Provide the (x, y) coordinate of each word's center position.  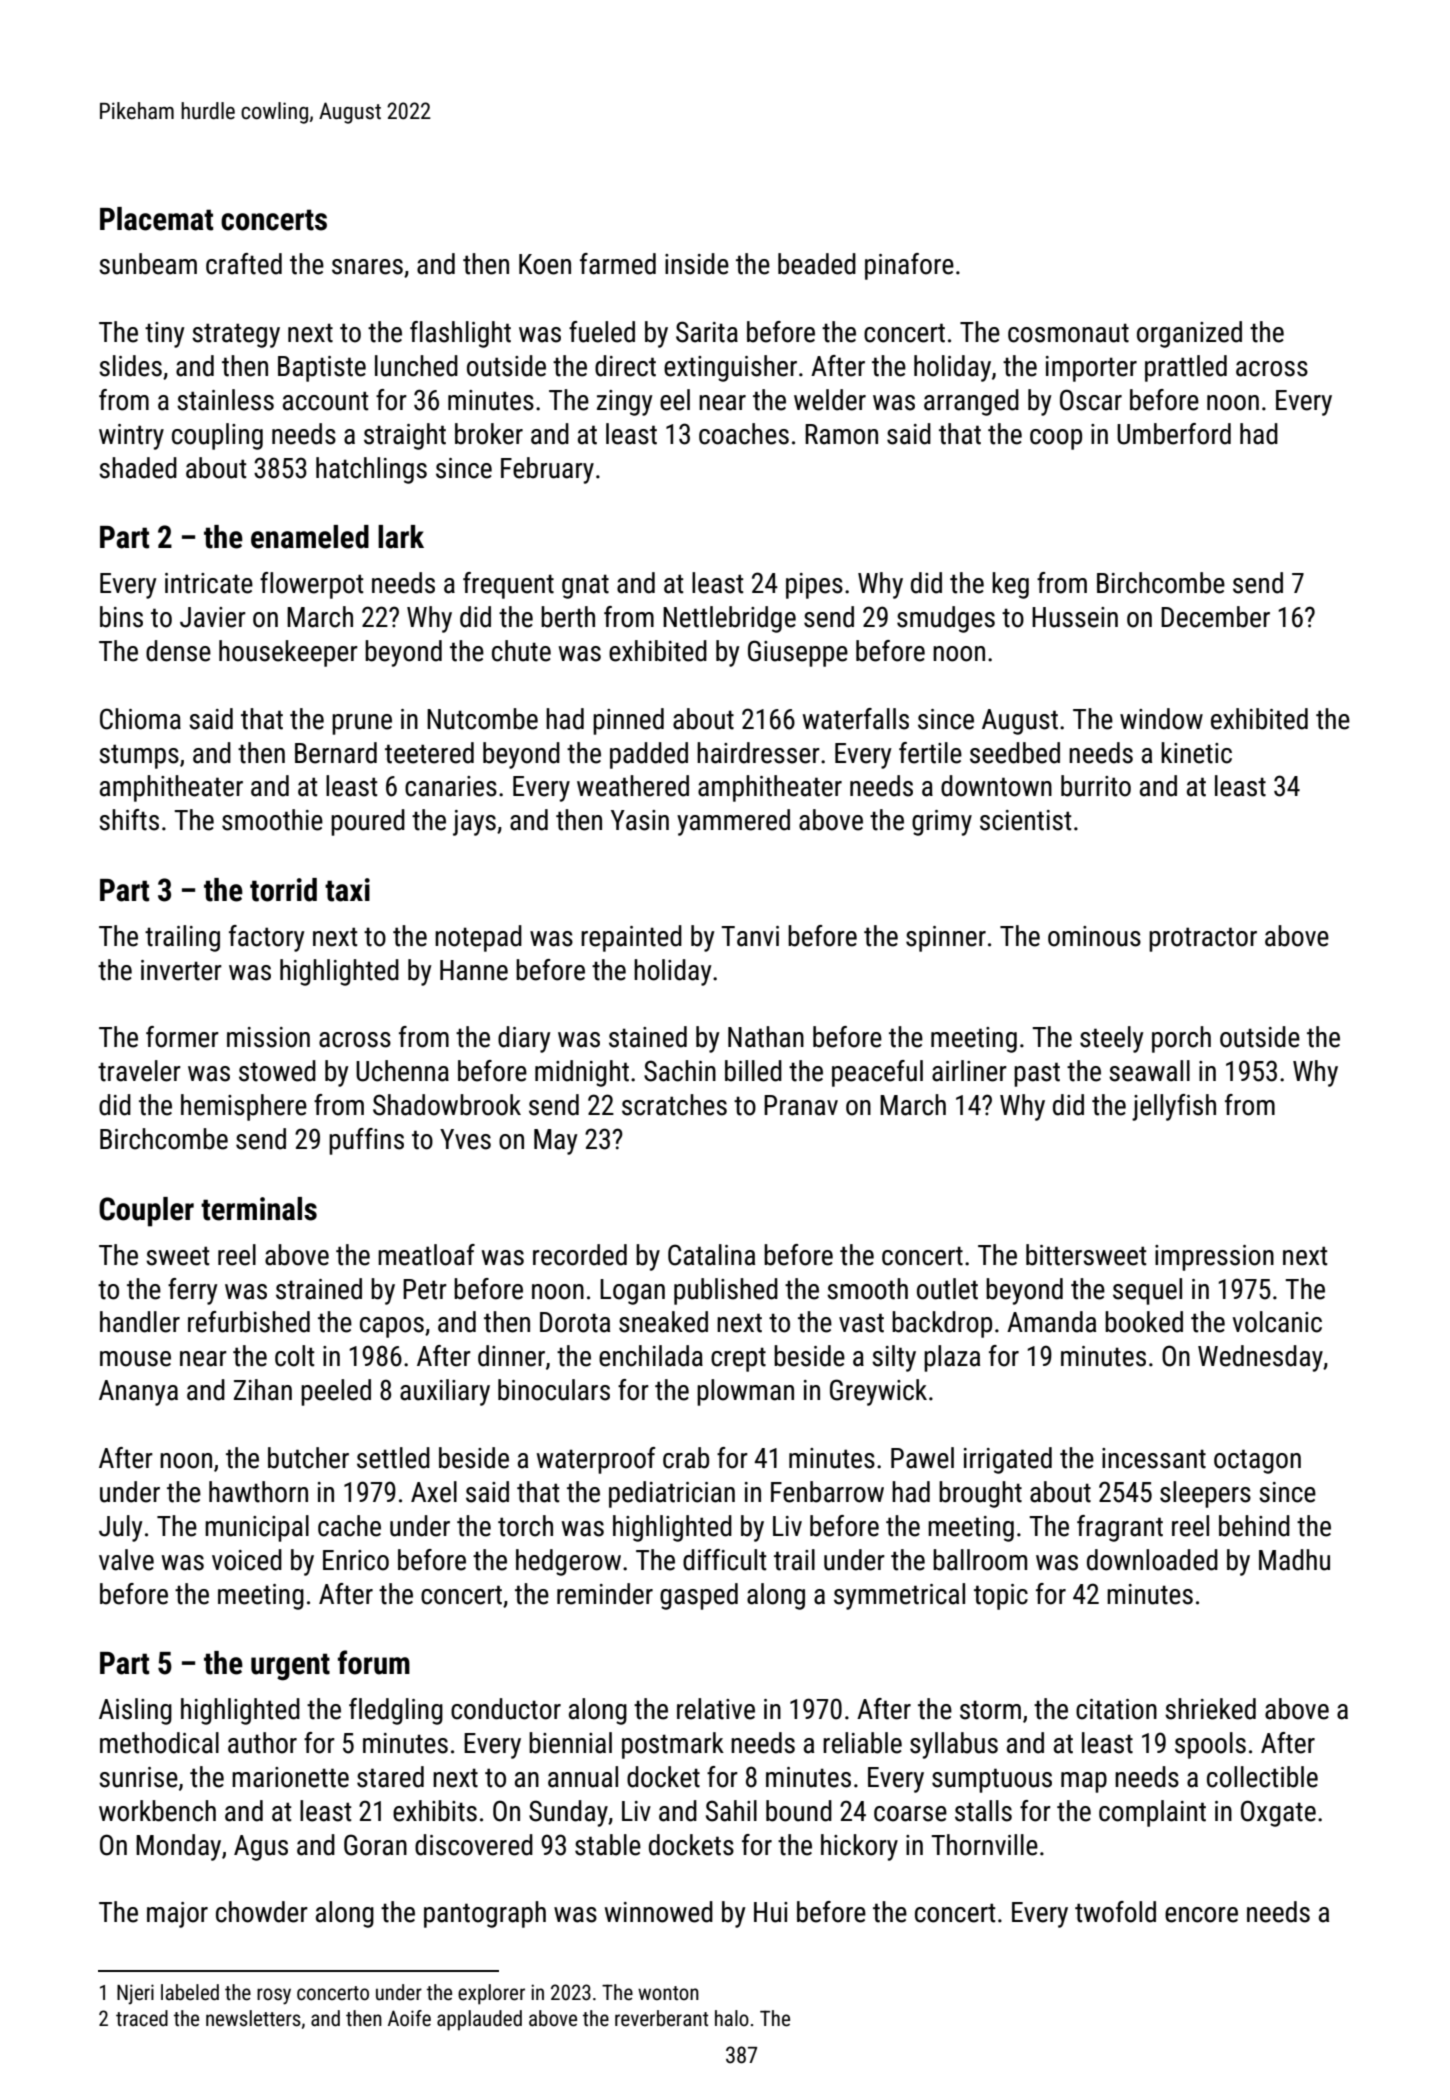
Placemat (156, 219)
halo (732, 2018)
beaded (817, 264)
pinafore (909, 266)
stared (390, 1777)
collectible (1262, 1777)
